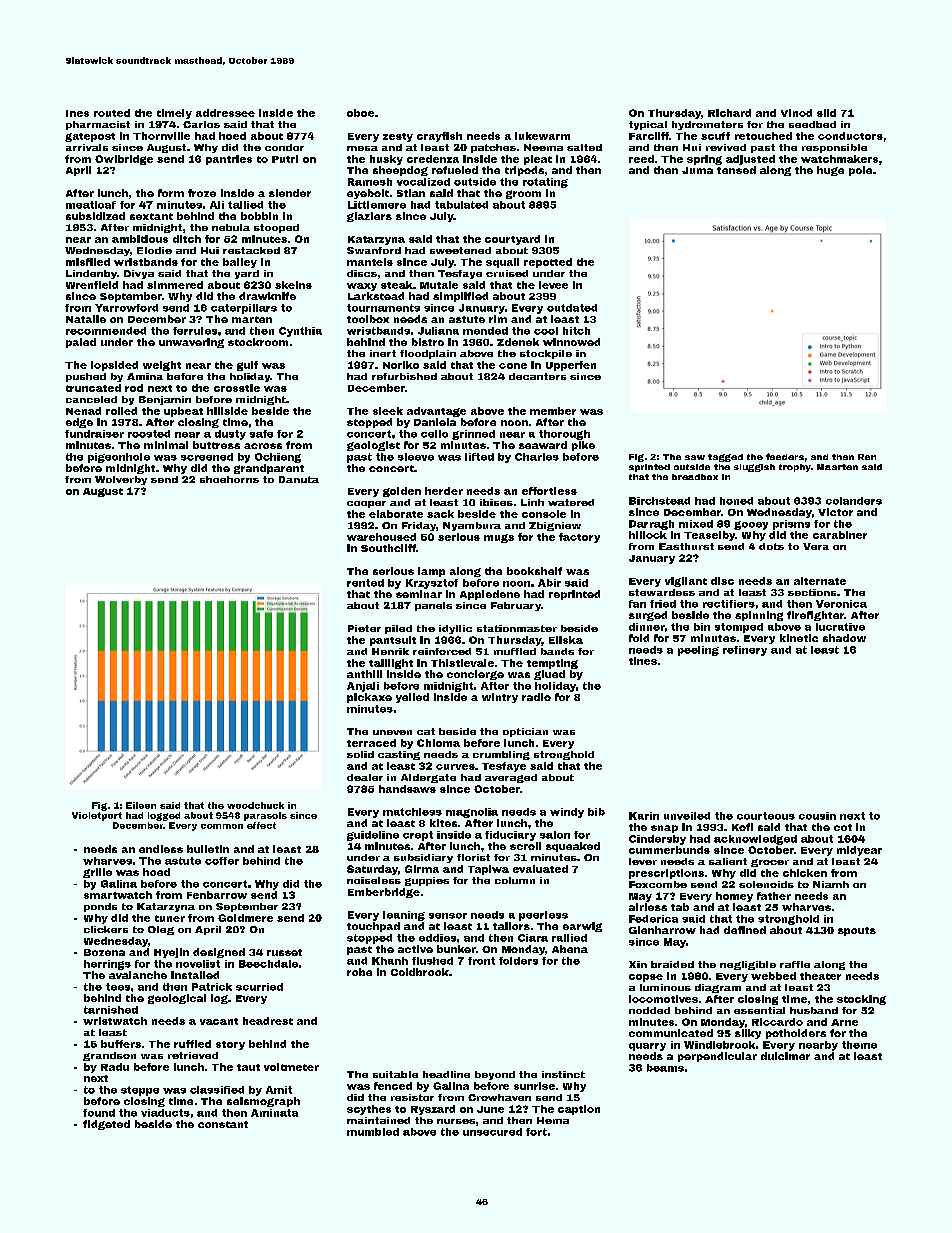 The image size is (952, 1233). What do you see at coordinates (112, 113) in the page?
I see `routed` at bounding box center [112, 113].
